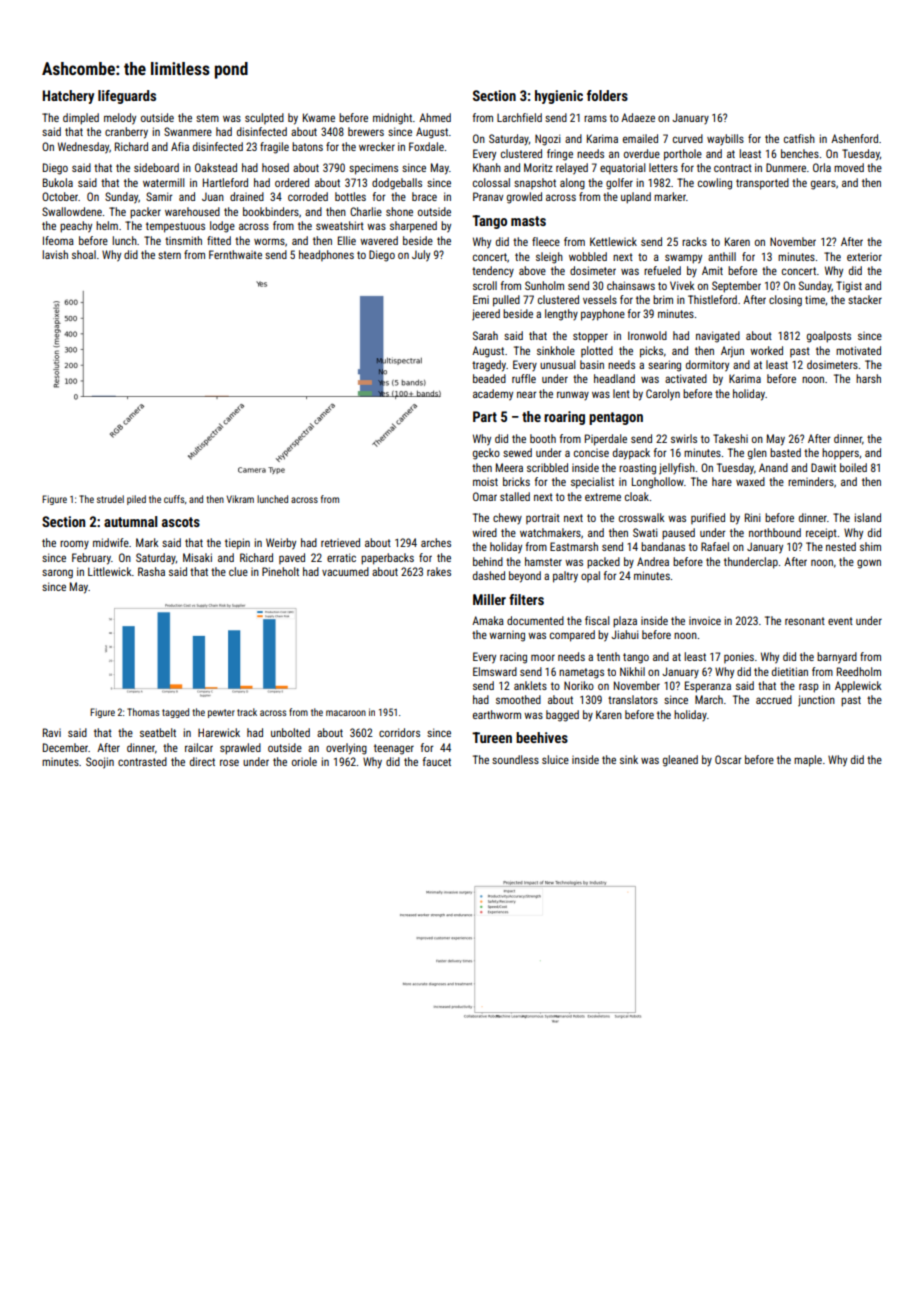 The width and height of the page is (924, 1308). What do you see at coordinates (169, 255) in the page?
I see `stern` at bounding box center [169, 255].
